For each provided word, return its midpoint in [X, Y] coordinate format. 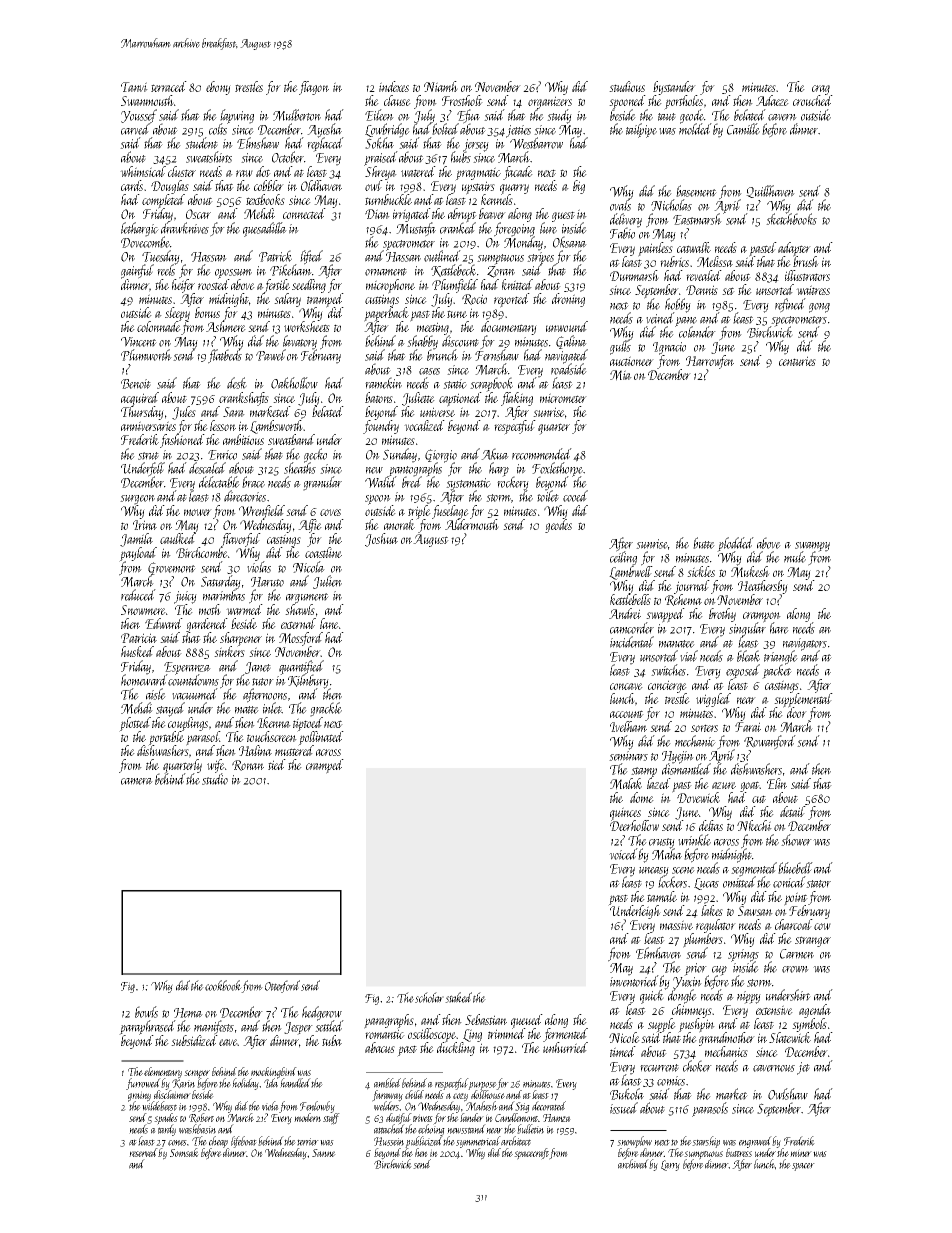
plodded [736, 544]
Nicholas [671, 205]
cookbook [223, 986]
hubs [461, 157]
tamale [662, 896]
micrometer [563, 398]
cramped [325, 766]
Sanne [324, 1153]
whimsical [143, 171]
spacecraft [531, 1154]
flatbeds [225, 357]
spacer [803, 1167]
